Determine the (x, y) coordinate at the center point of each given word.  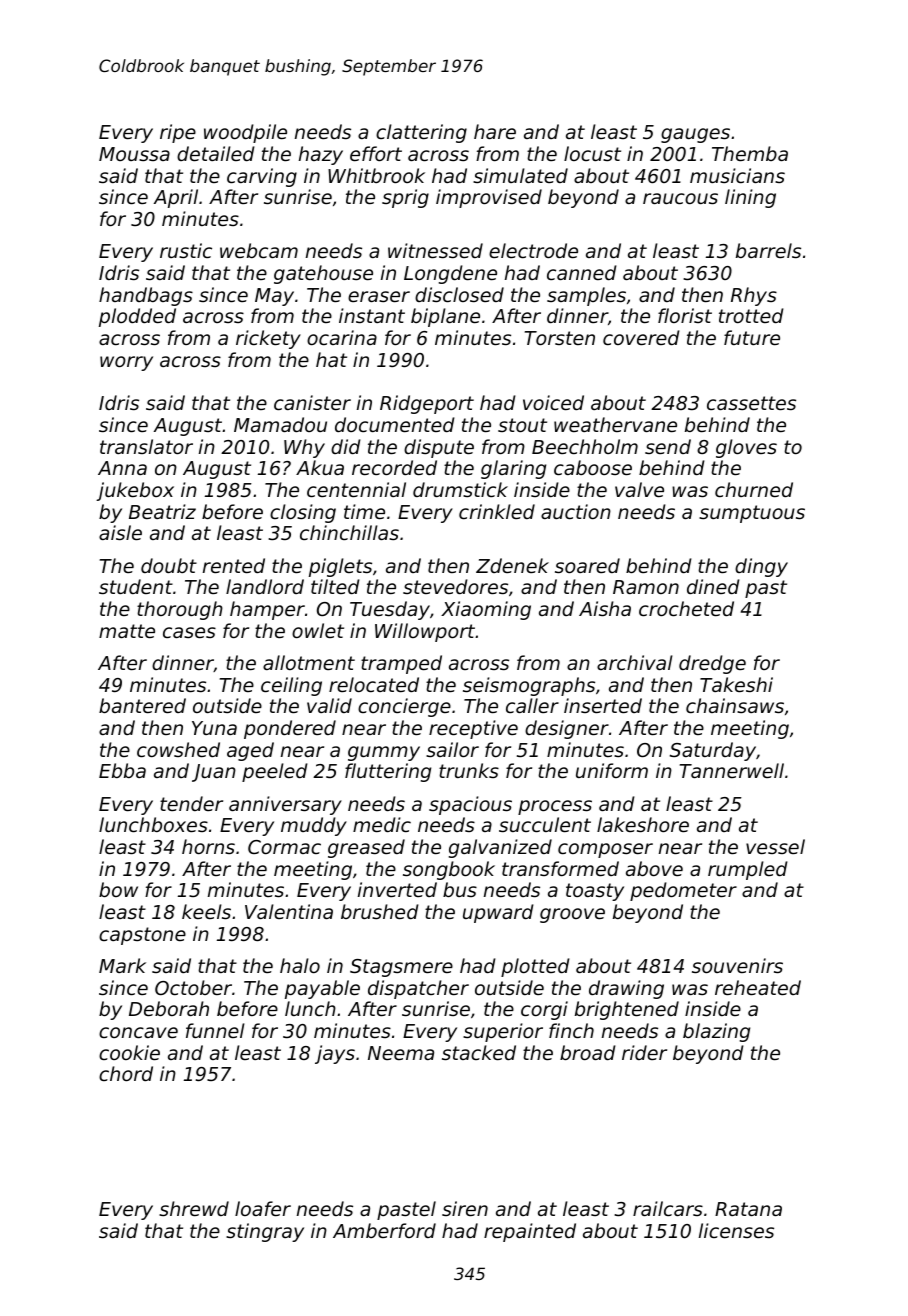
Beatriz (162, 511)
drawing (626, 989)
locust (592, 153)
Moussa (134, 154)
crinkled (497, 511)
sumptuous (752, 514)
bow (118, 889)
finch (571, 1030)
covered (641, 337)
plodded (137, 317)
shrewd (194, 1208)
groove (572, 915)
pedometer (683, 891)
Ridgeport (427, 404)
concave (138, 1032)
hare (495, 131)
